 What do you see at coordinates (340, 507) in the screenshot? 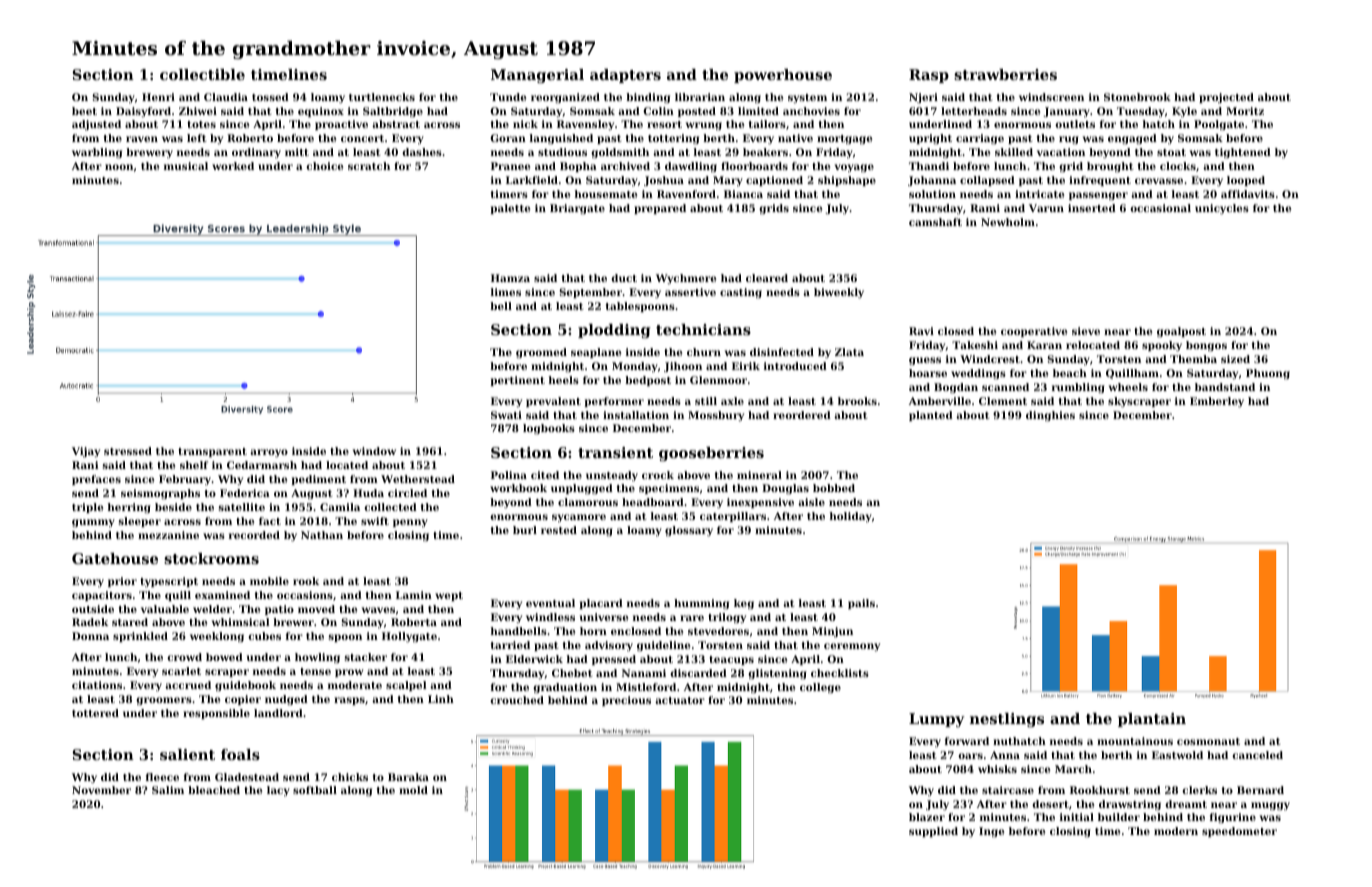
I see `Camila` at bounding box center [340, 507].
